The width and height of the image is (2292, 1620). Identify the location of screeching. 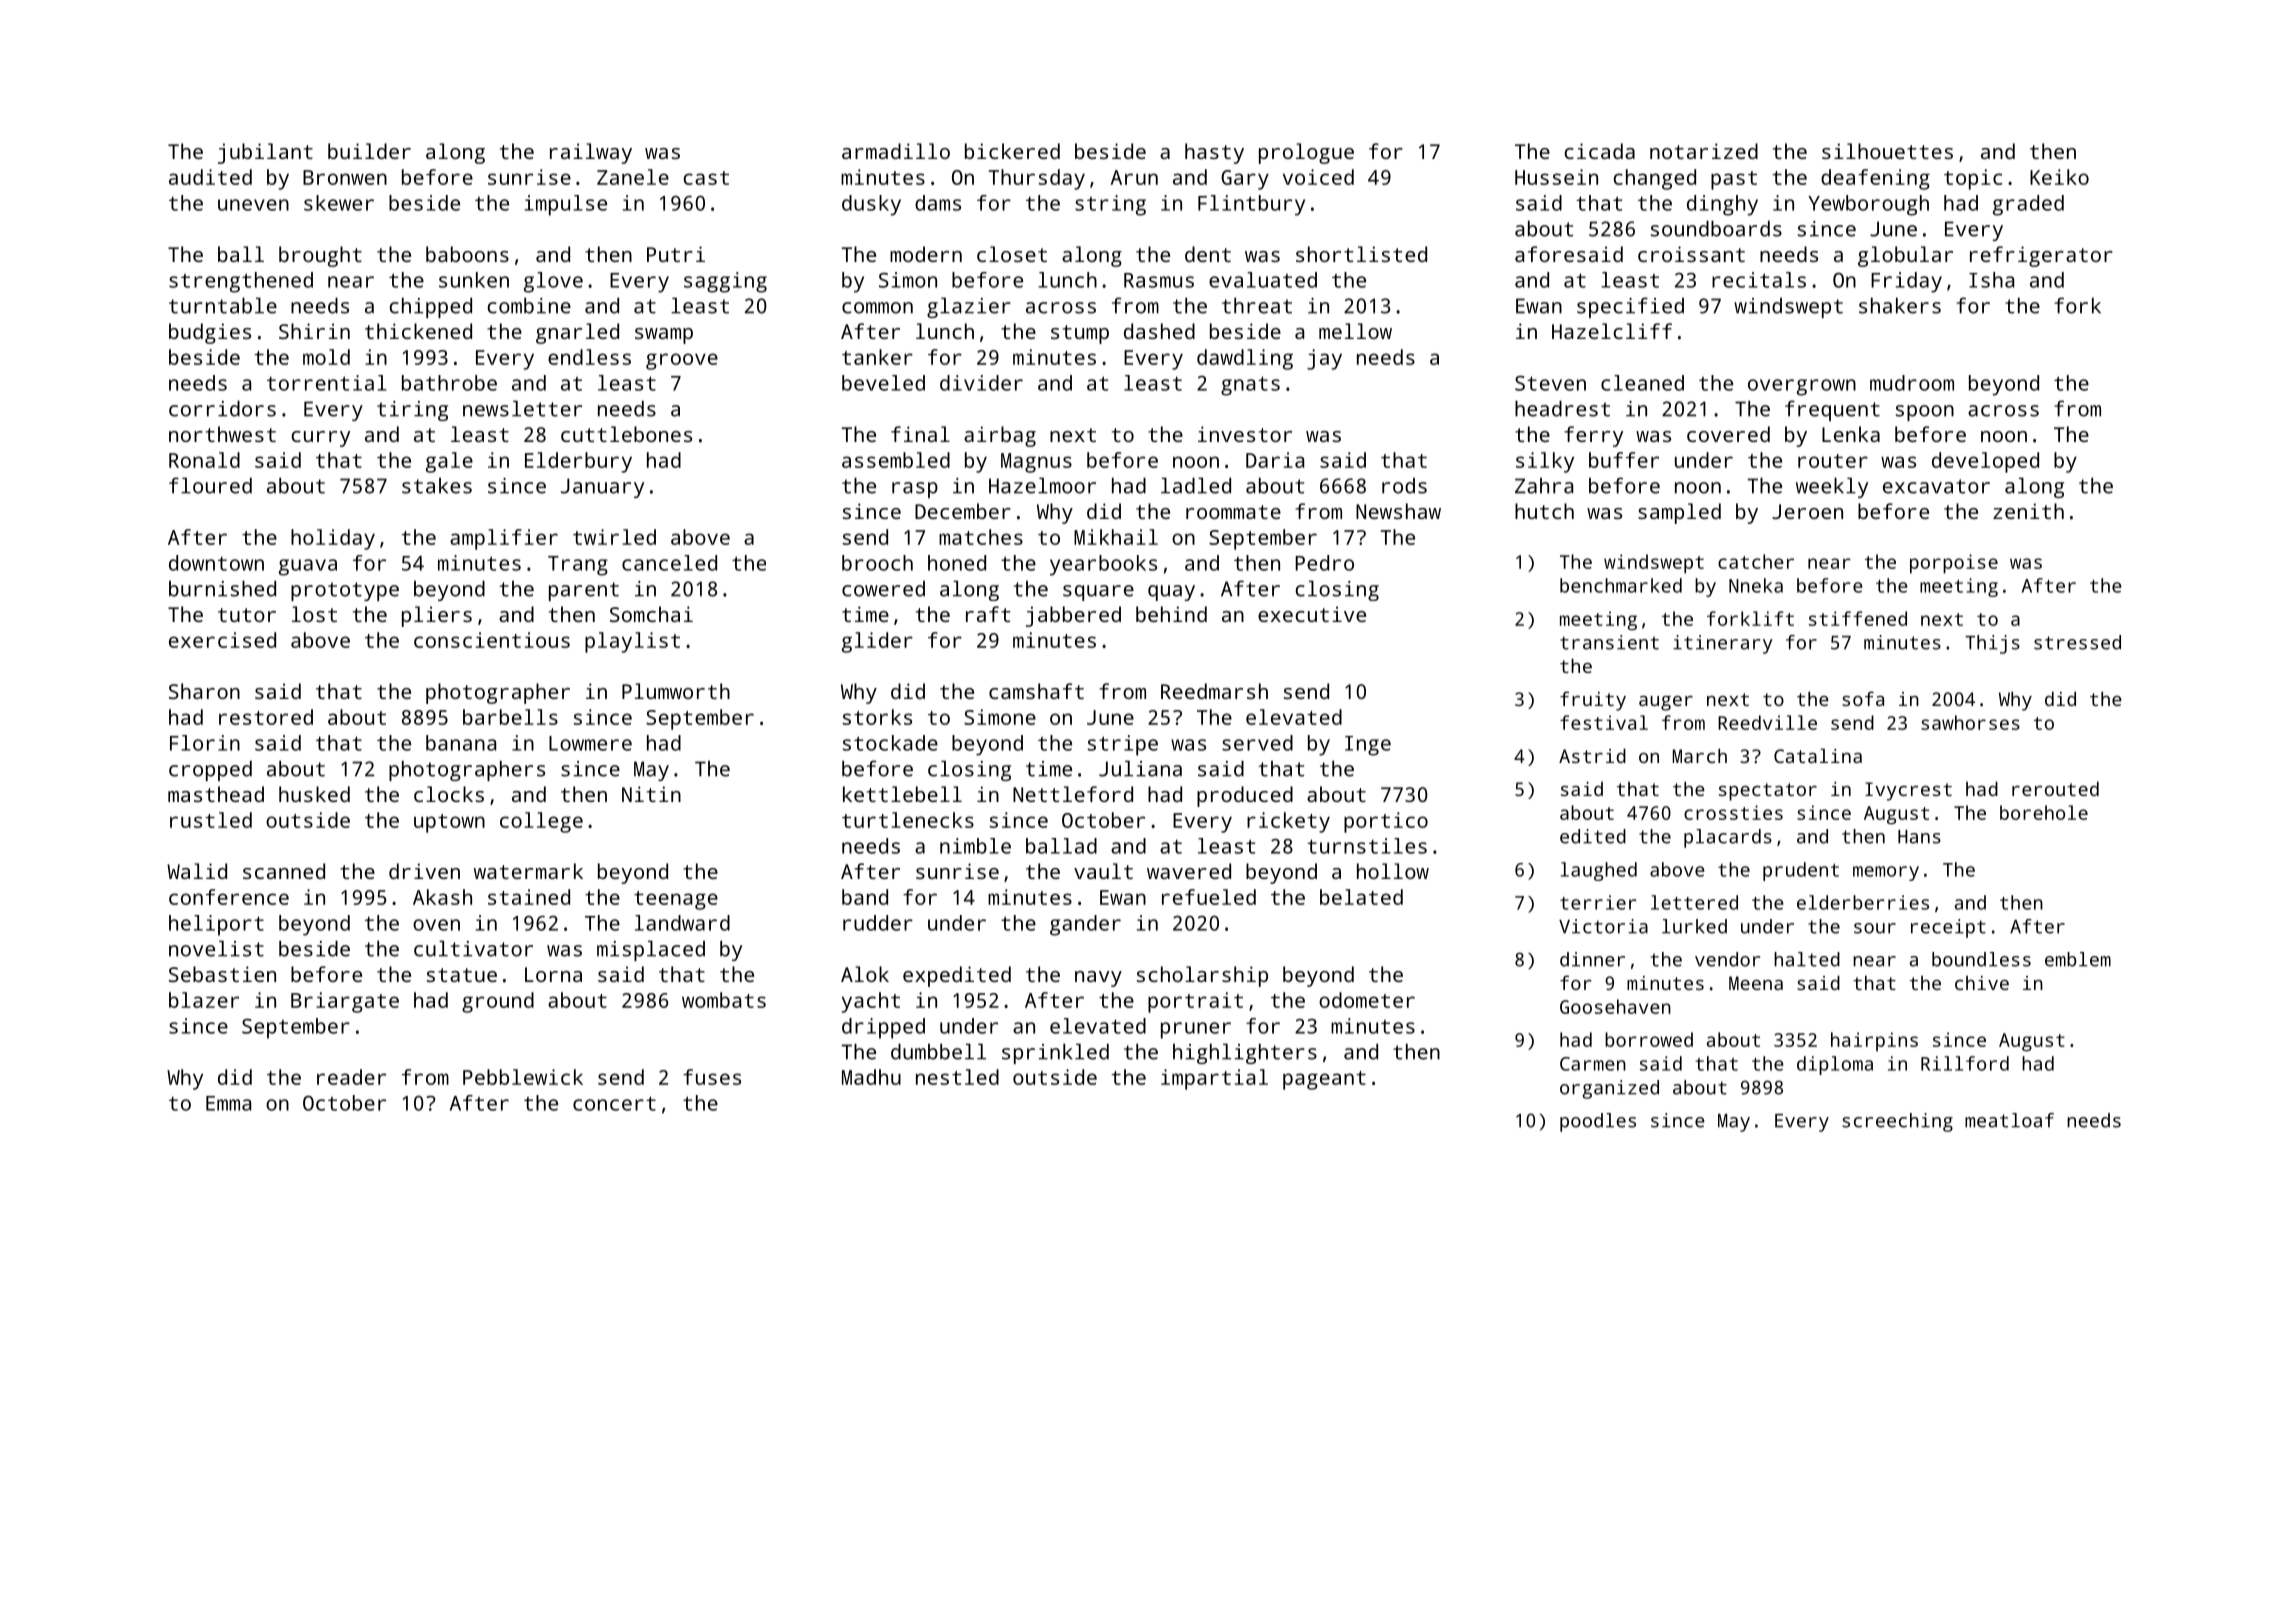
(1897, 1122).
